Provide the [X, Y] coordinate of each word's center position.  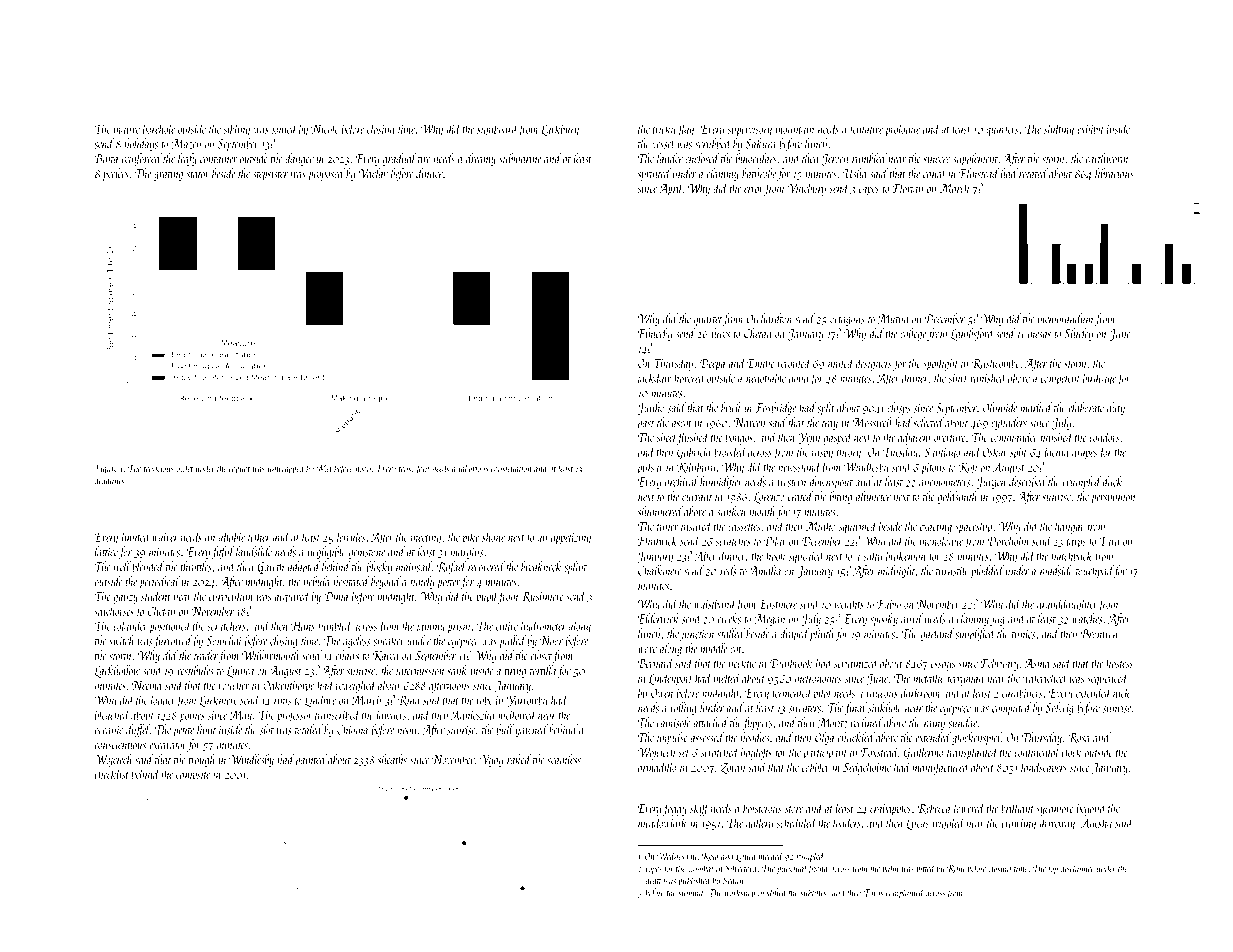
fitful [223, 552]
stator [198, 175]
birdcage [1099, 379]
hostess [1119, 663]
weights [849, 605]
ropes [654, 870]
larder [712, 707]
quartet [708, 321]
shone [493, 536]
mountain [795, 129]
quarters [1002, 132]
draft [654, 881]
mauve [127, 130]
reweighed [356, 686]
